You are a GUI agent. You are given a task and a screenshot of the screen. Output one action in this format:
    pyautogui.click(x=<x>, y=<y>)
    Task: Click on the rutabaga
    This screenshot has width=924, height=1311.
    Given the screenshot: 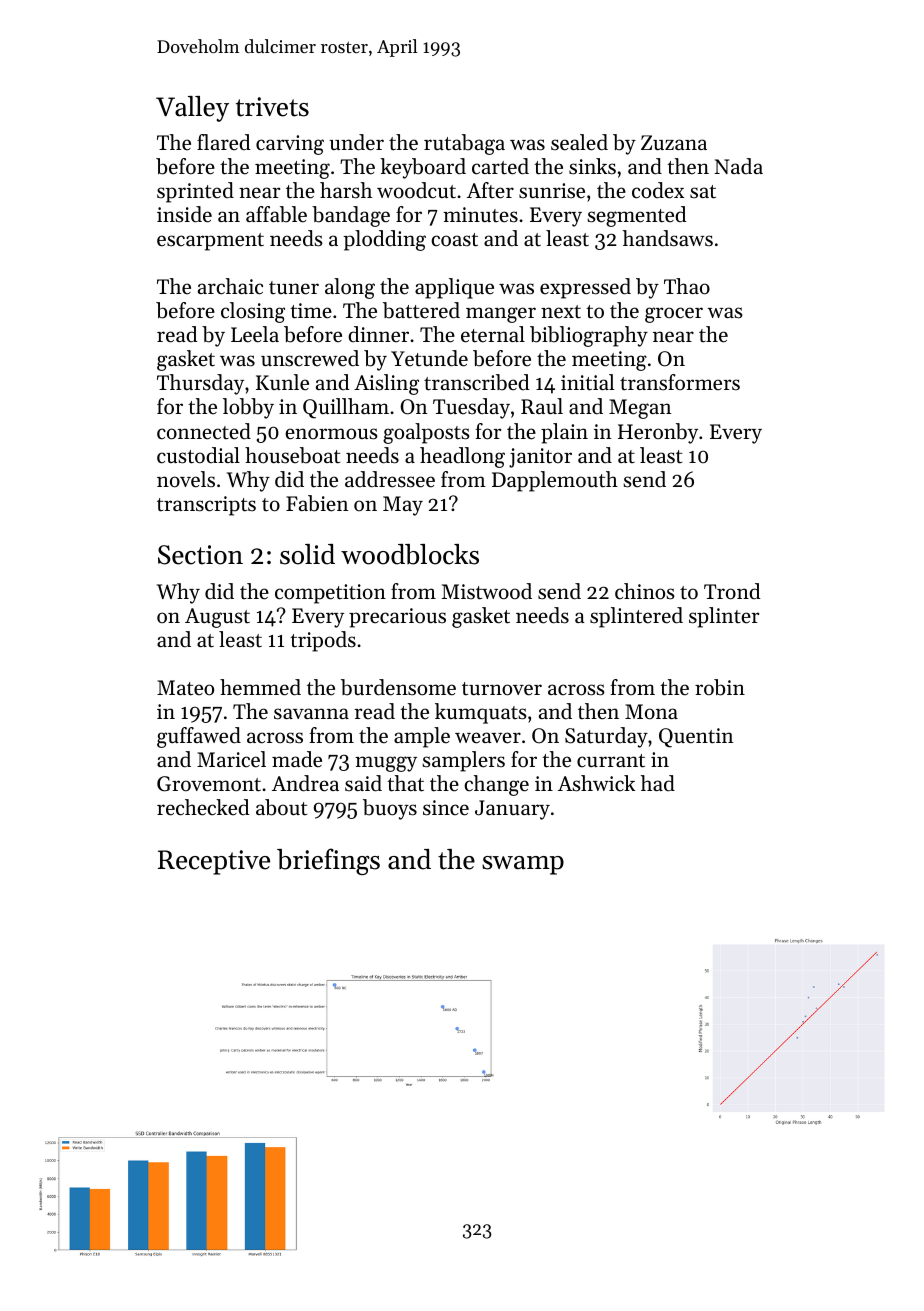 What is the action you would take?
    pyautogui.click(x=464, y=144)
